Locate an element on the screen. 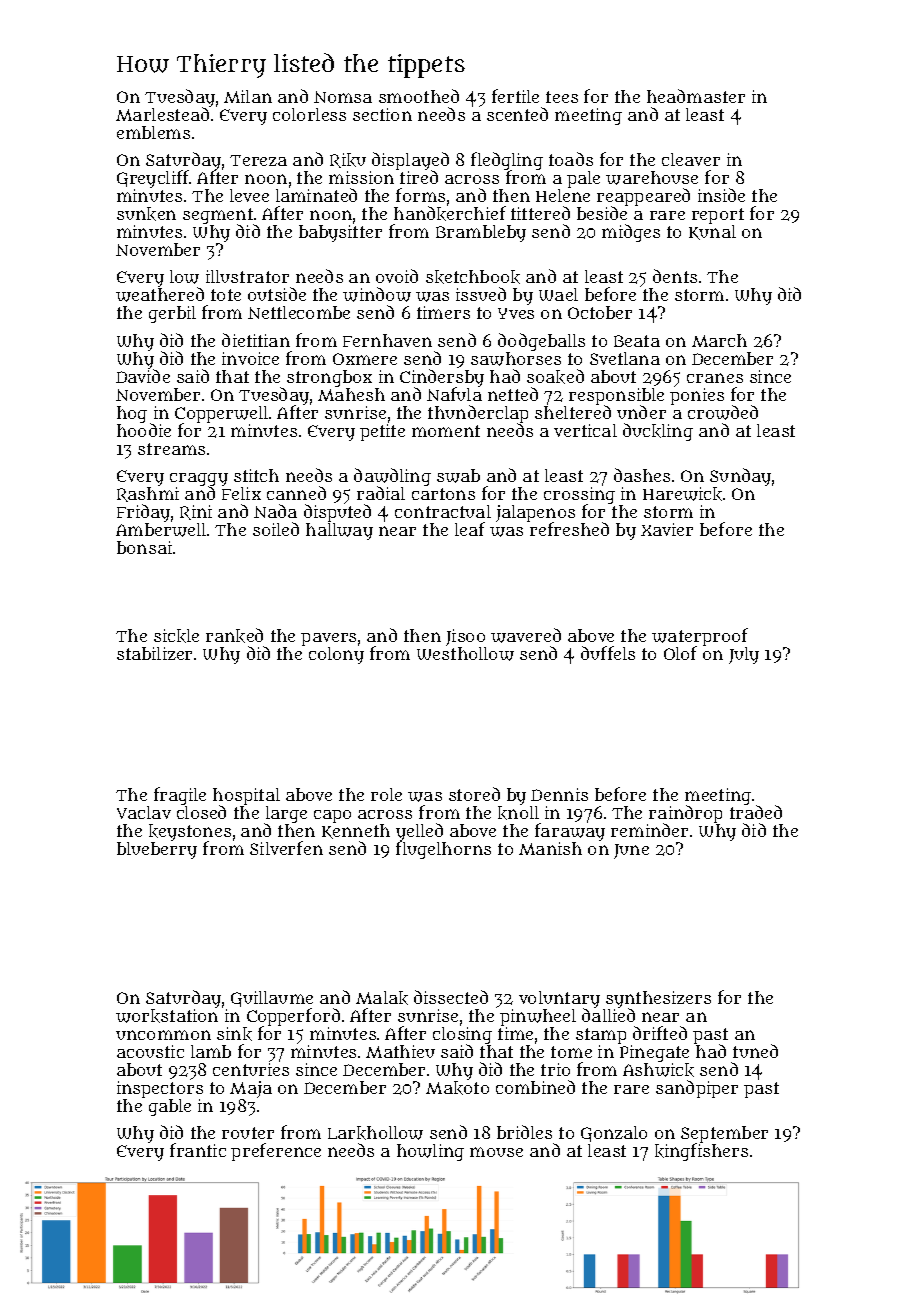 This screenshot has width=924, height=1314. Fernhaven is located at coordinates (387, 340).
